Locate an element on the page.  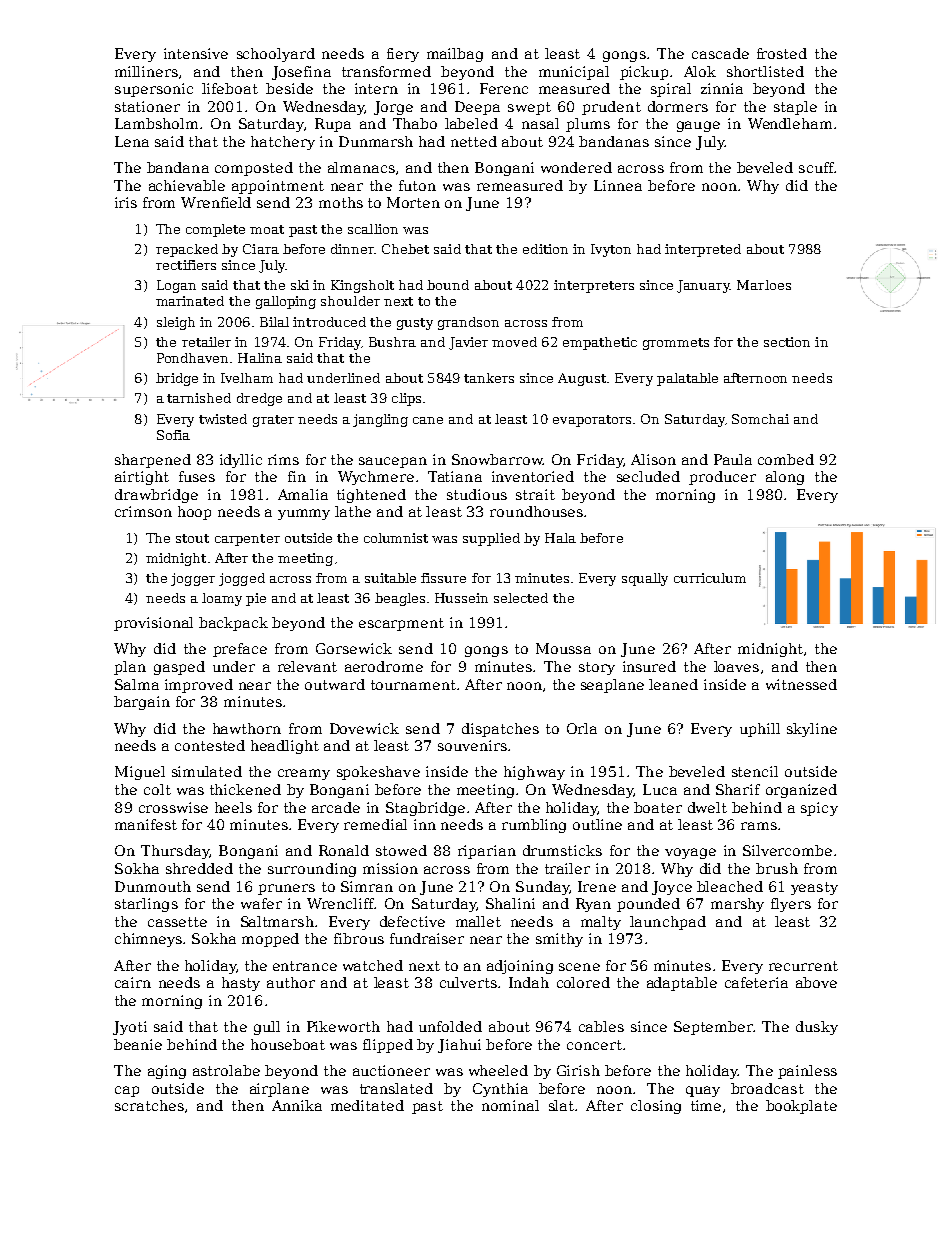
pie is located at coordinates (256, 599).
